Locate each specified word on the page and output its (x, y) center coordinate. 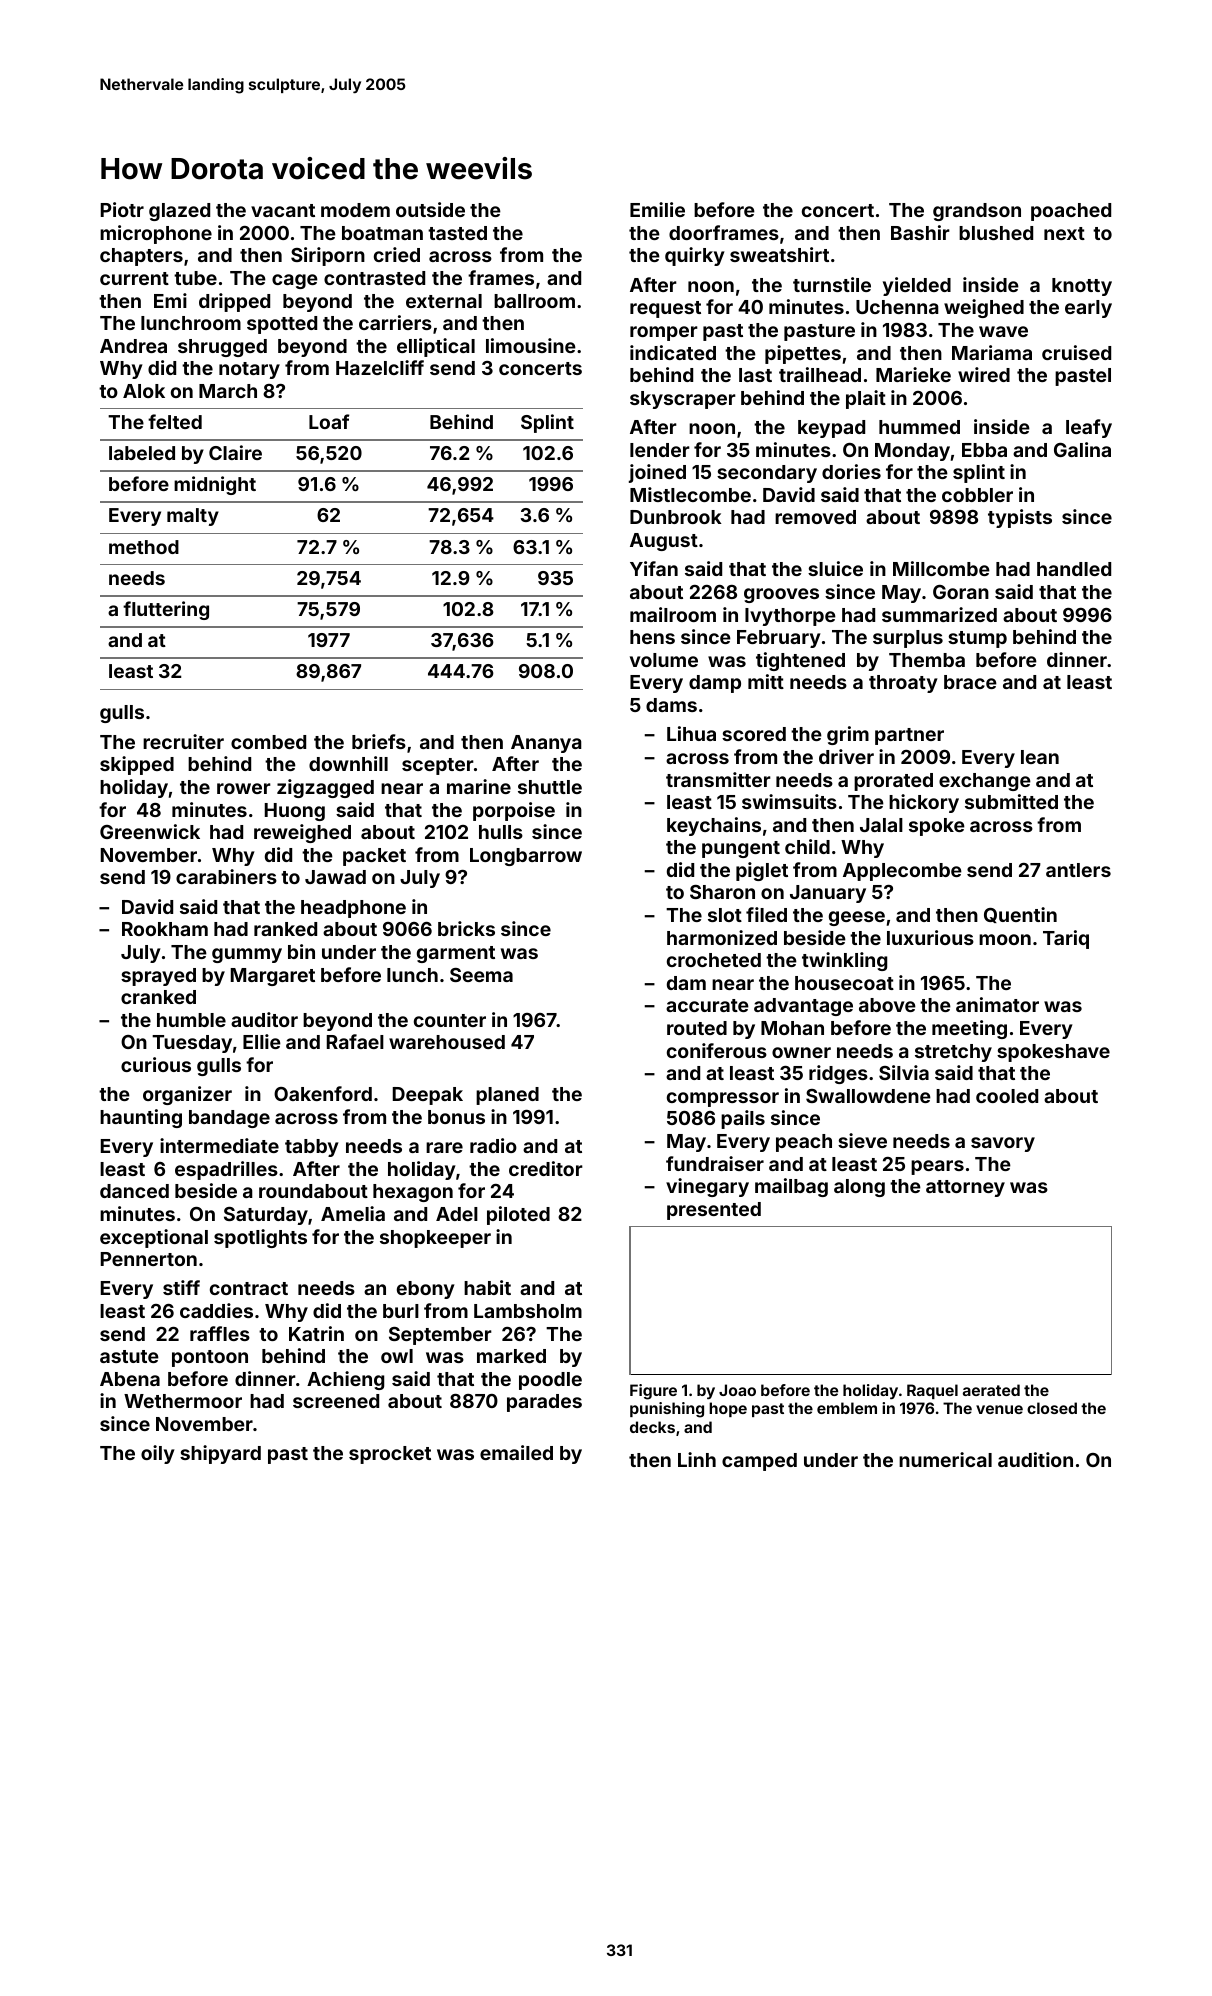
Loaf (329, 421)
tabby (312, 1148)
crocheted (714, 960)
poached (1071, 212)
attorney (965, 1188)
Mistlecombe (690, 494)
